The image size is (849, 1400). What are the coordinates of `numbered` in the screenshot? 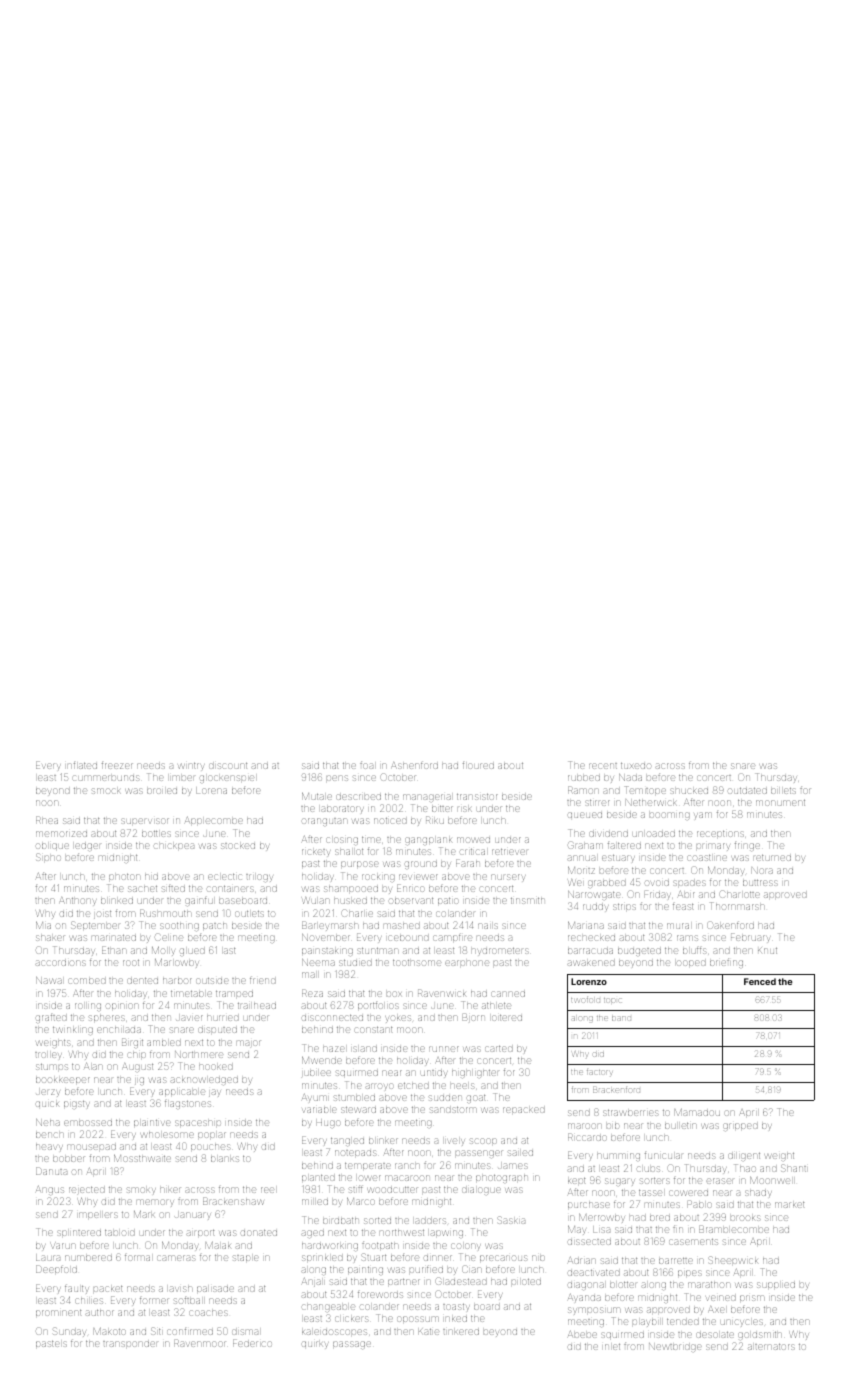 It's located at (88, 1258).
